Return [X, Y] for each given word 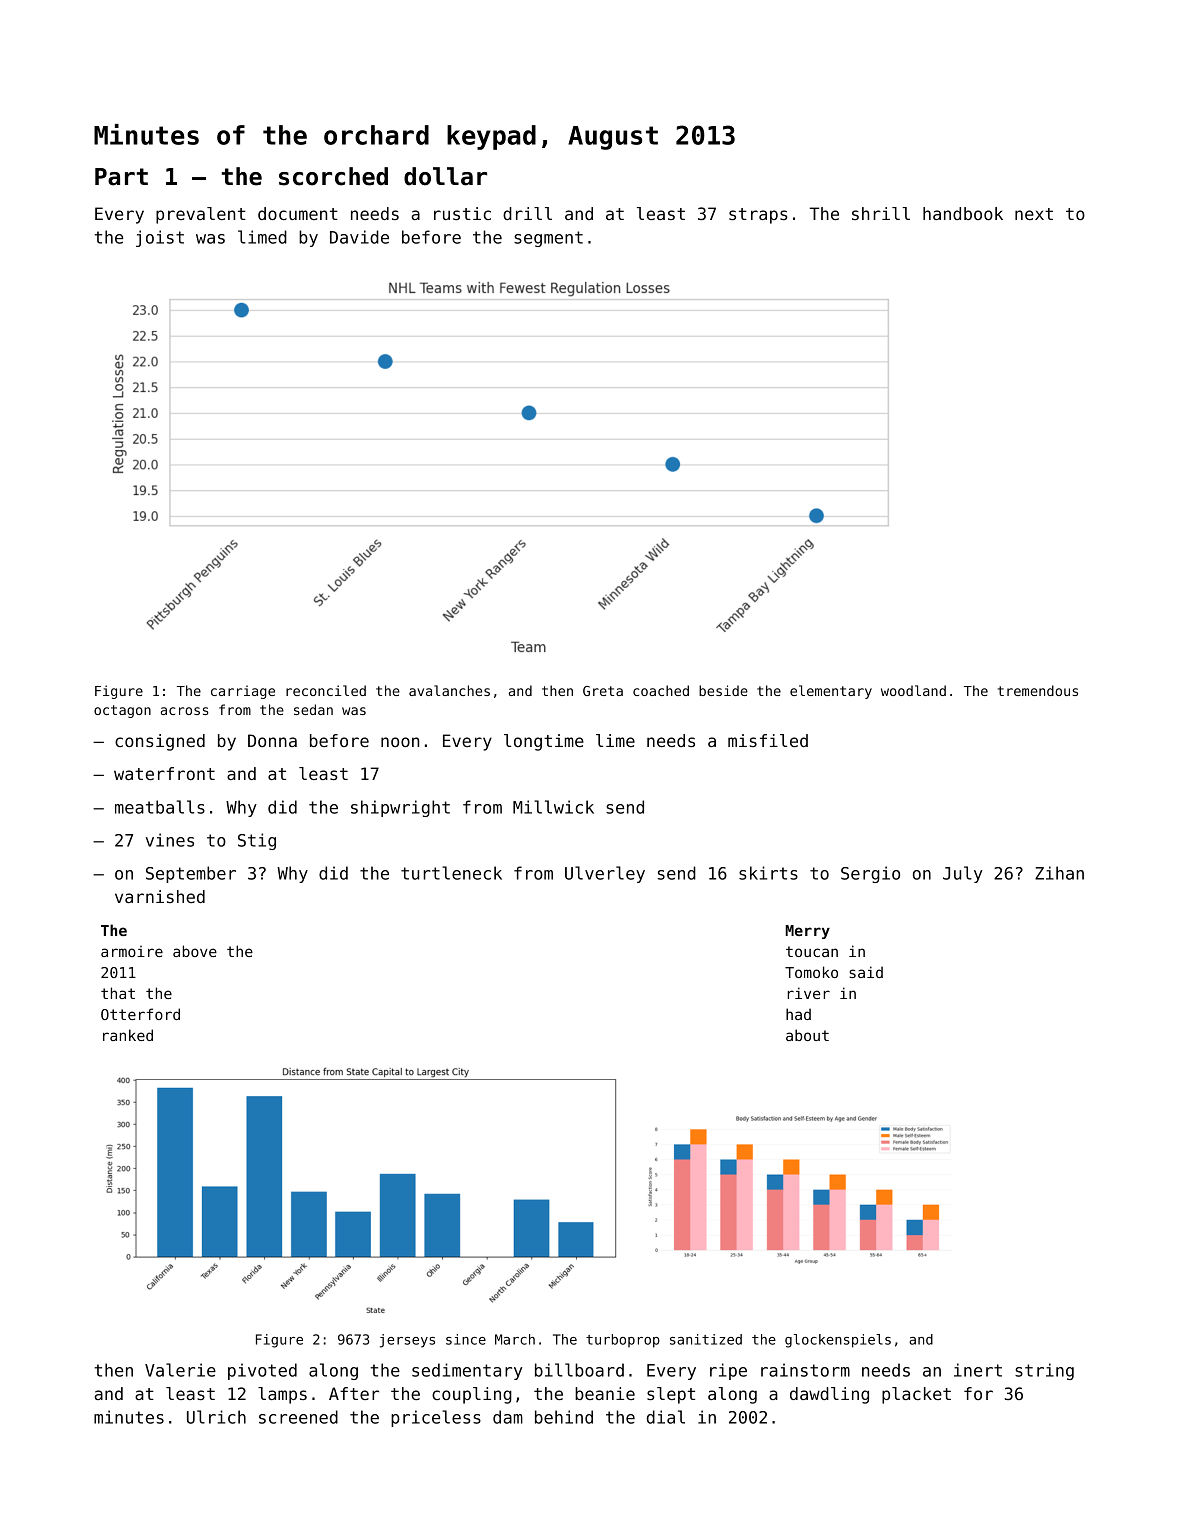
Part [121, 177]
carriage [243, 692]
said [866, 972]
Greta [603, 691]
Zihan [1059, 873]
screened [298, 1417]
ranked [128, 1035]
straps [758, 216]
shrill [881, 213]
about [807, 1035]
